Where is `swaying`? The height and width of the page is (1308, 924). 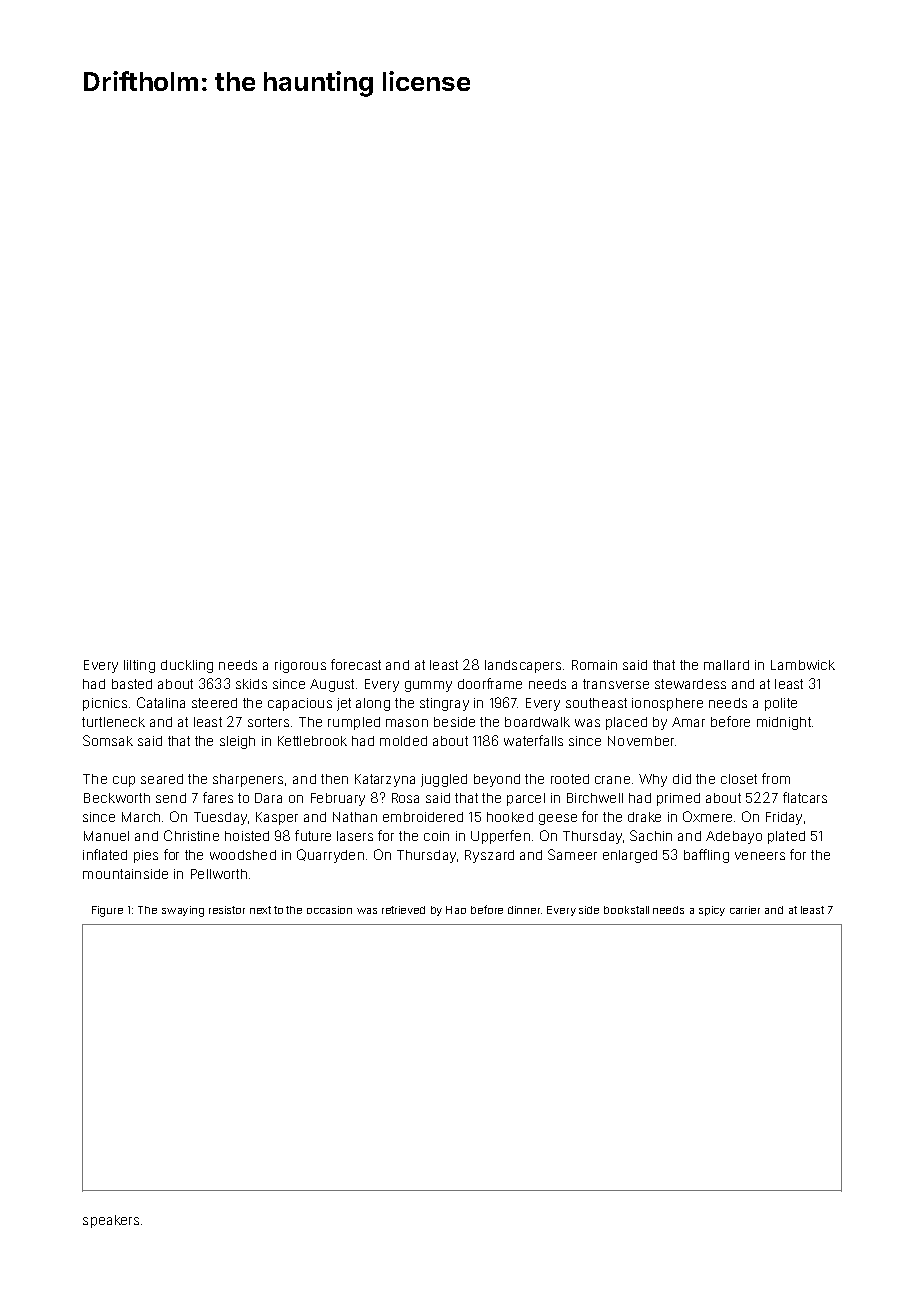 swaying is located at coordinates (183, 911).
